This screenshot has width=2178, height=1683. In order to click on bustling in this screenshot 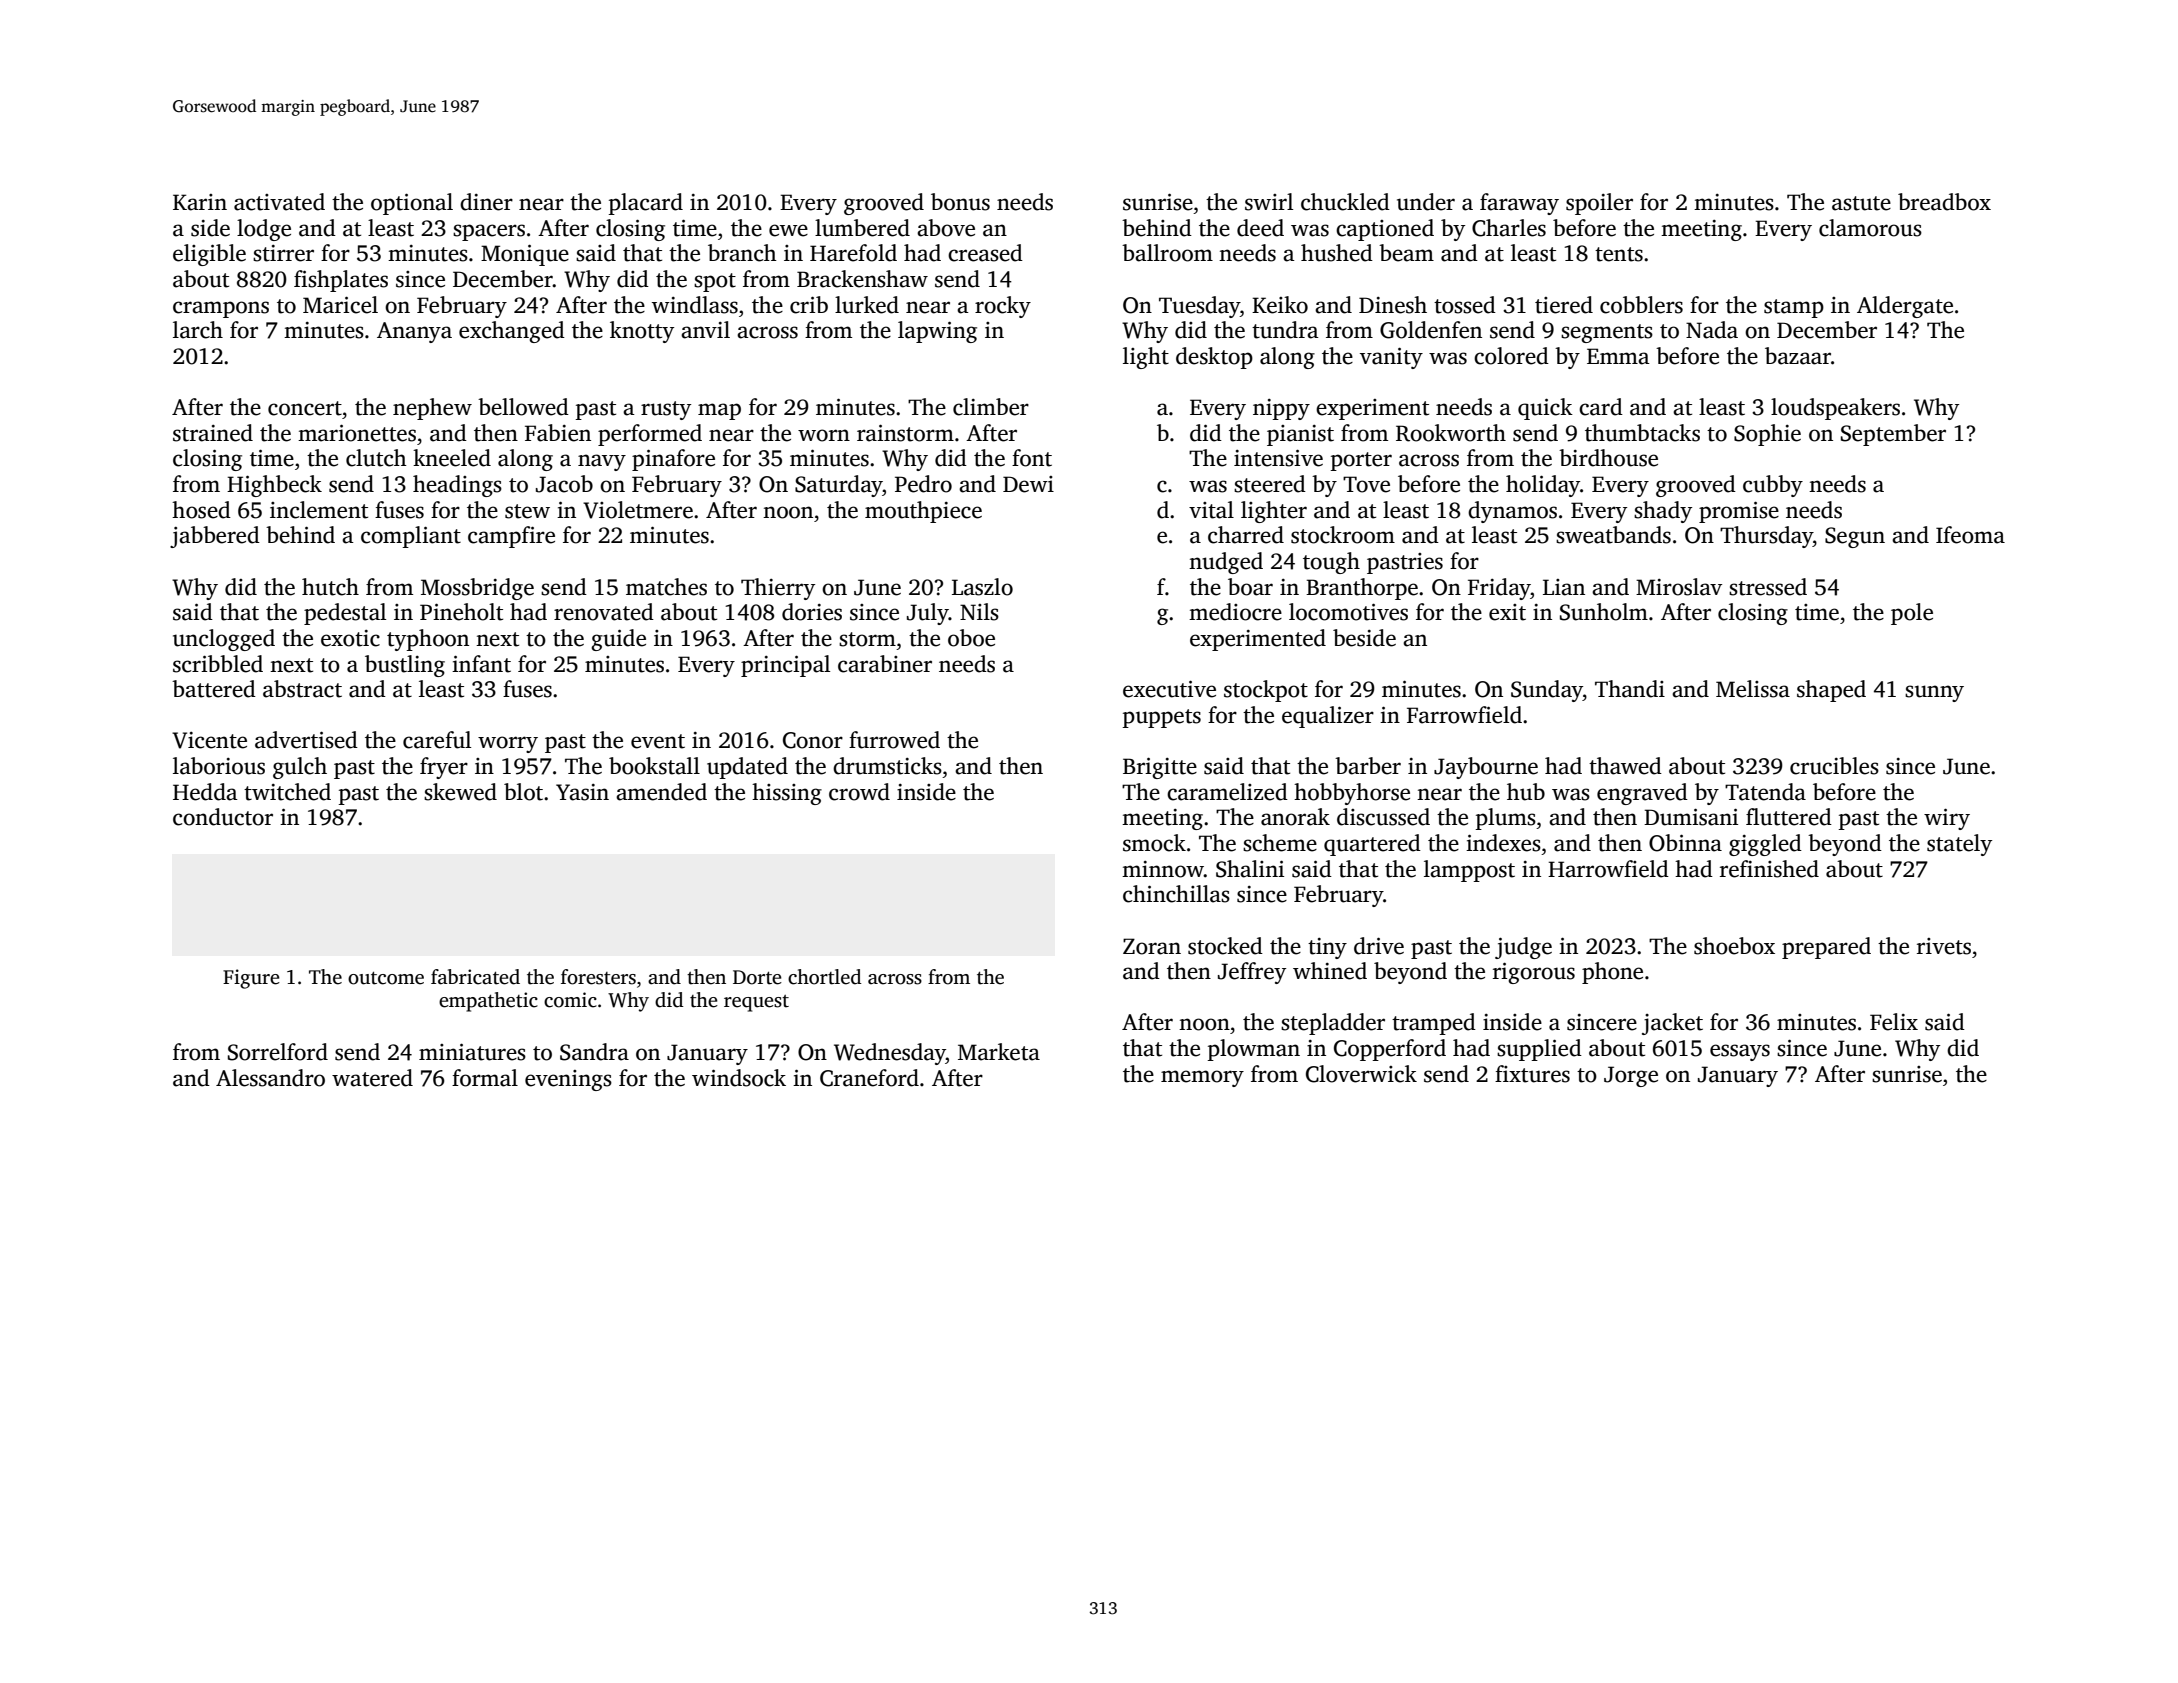, I will do `click(405, 666)`.
